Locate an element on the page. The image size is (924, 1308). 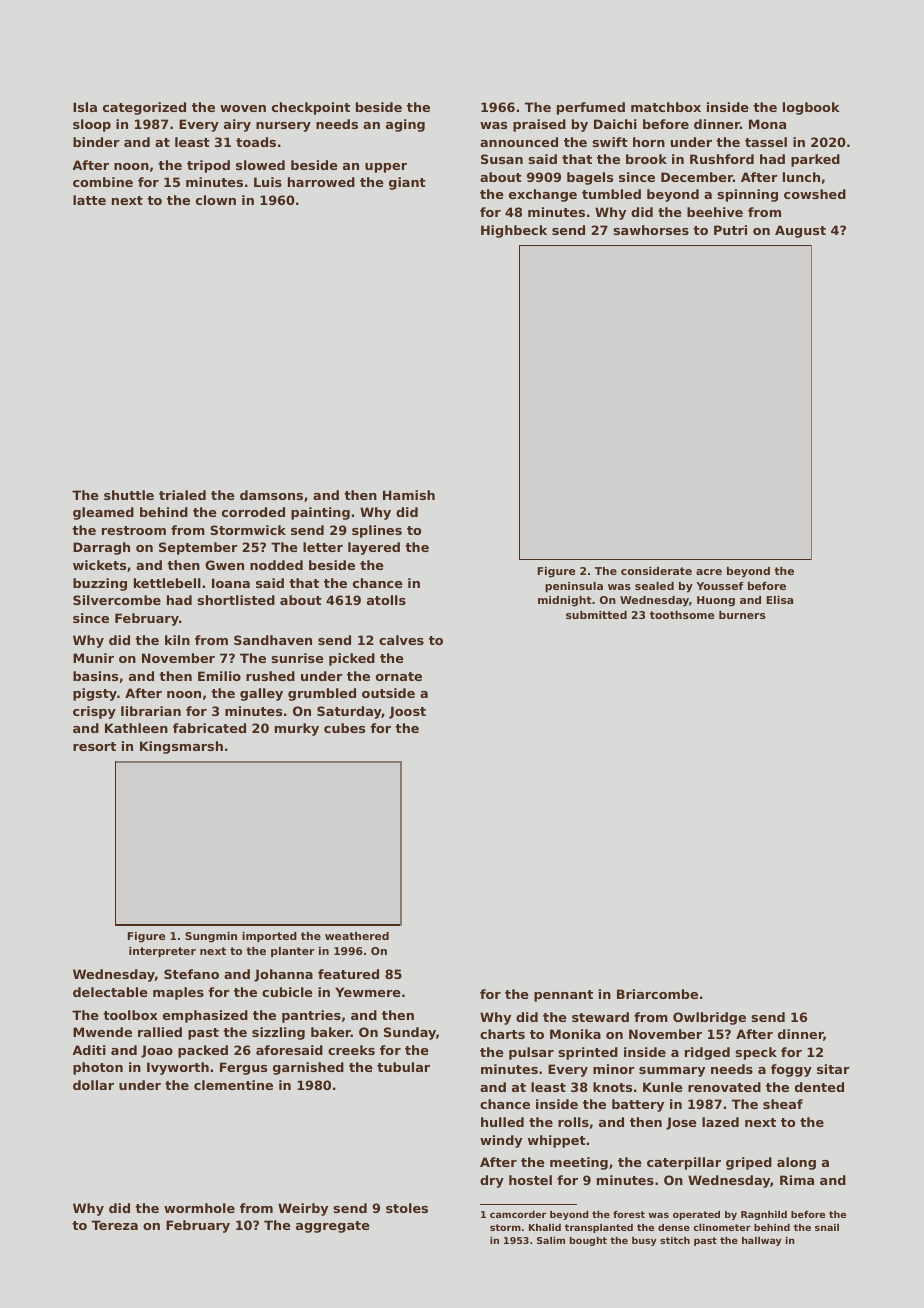
camcorder is located at coordinates (518, 1214).
